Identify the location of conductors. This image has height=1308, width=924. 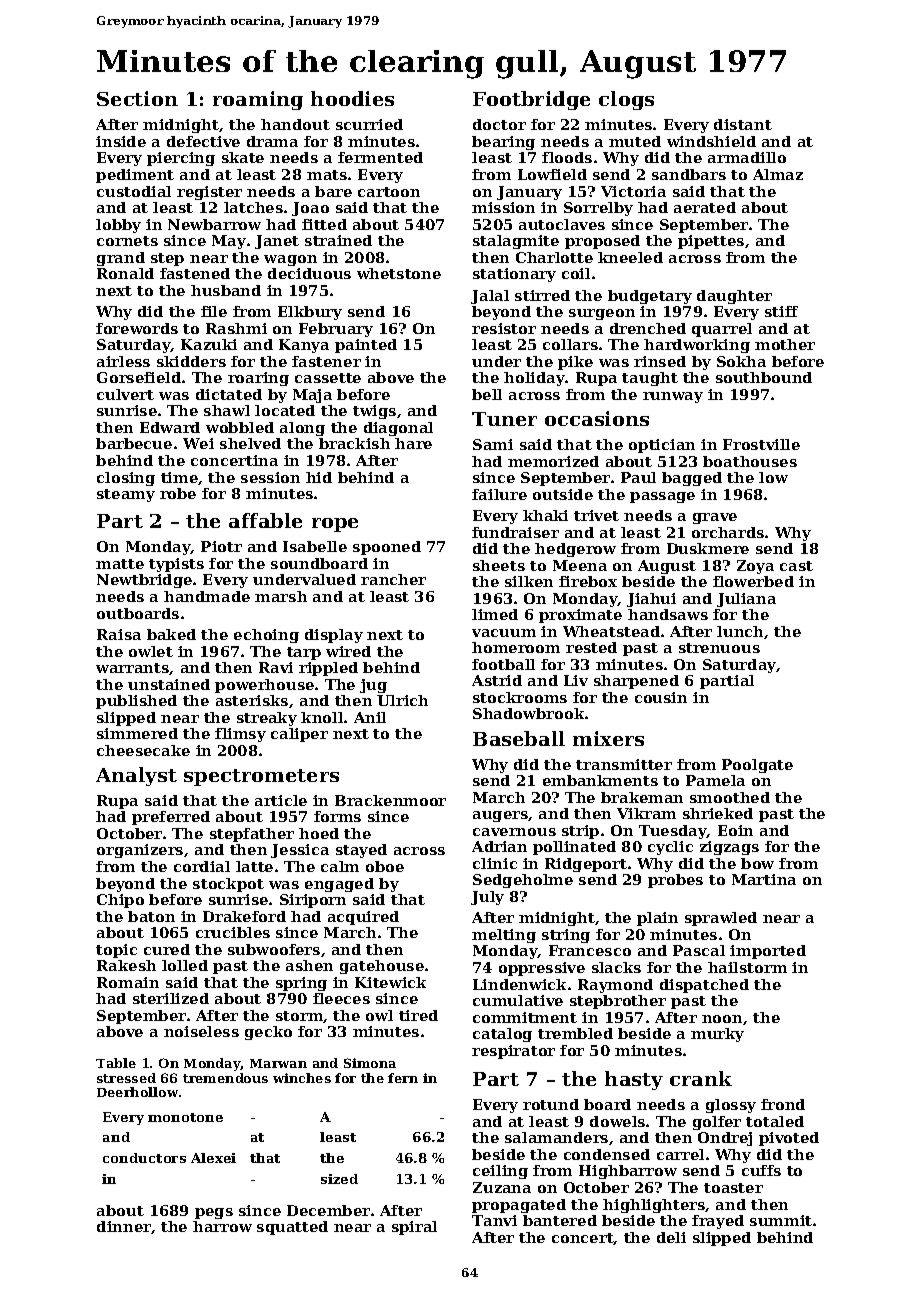
(144, 1158).
